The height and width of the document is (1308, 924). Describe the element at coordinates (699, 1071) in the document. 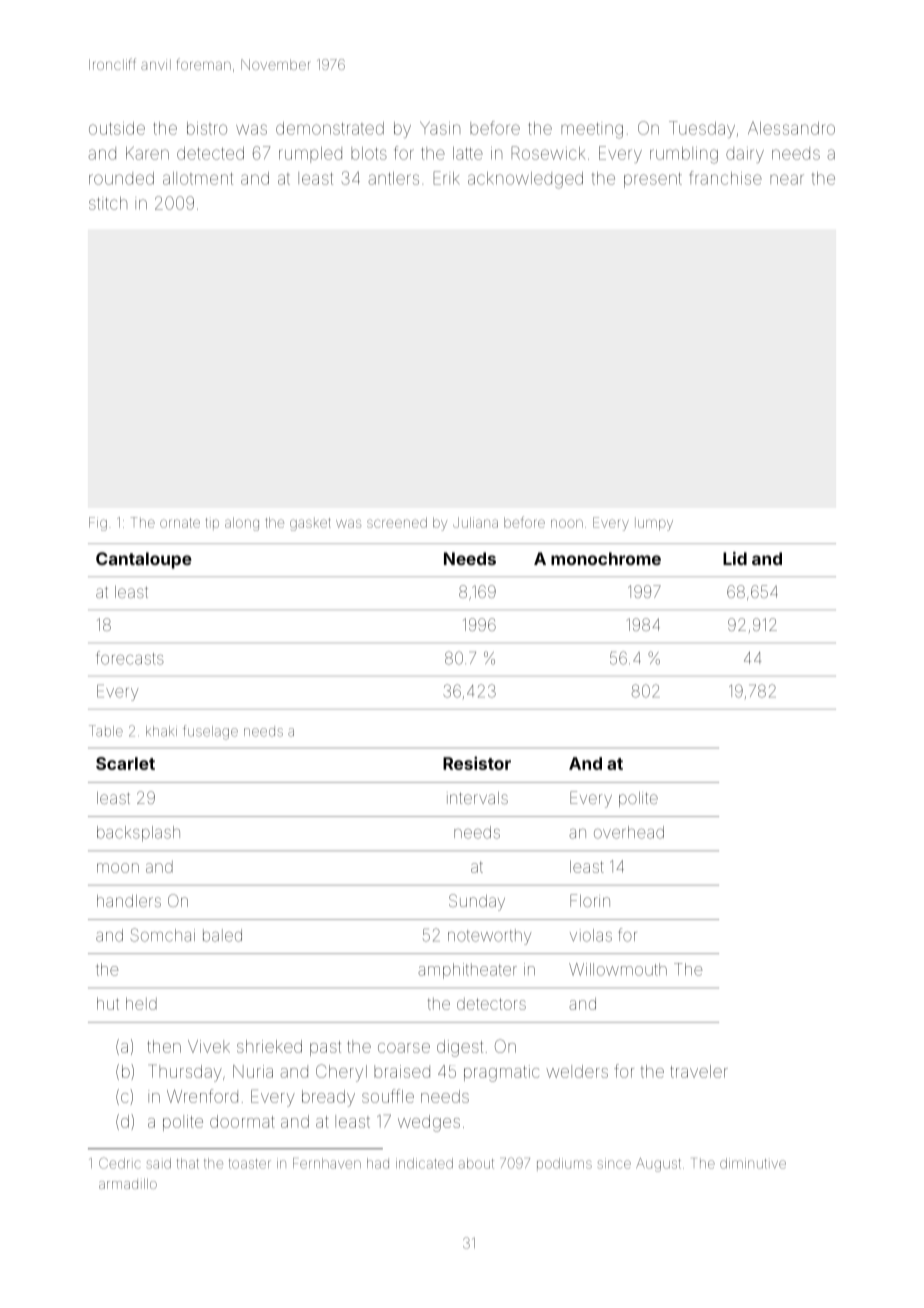

I see `traveler` at that location.
